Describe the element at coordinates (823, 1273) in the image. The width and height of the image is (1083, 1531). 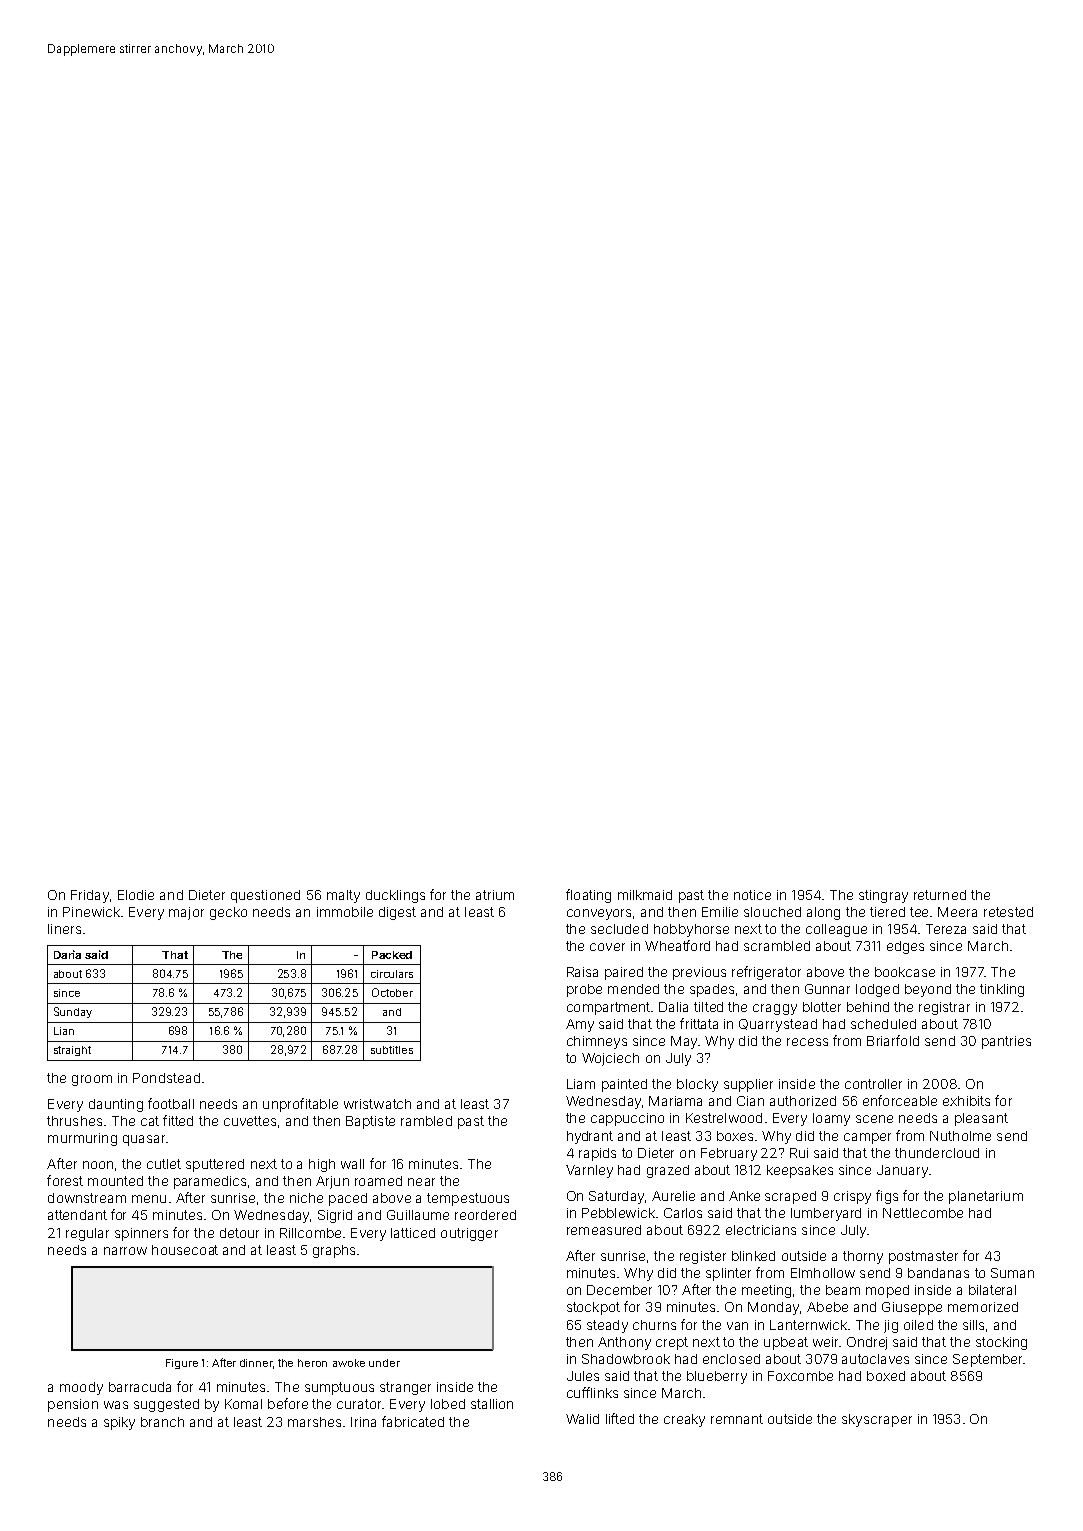
I see `Elmhollow` at that location.
